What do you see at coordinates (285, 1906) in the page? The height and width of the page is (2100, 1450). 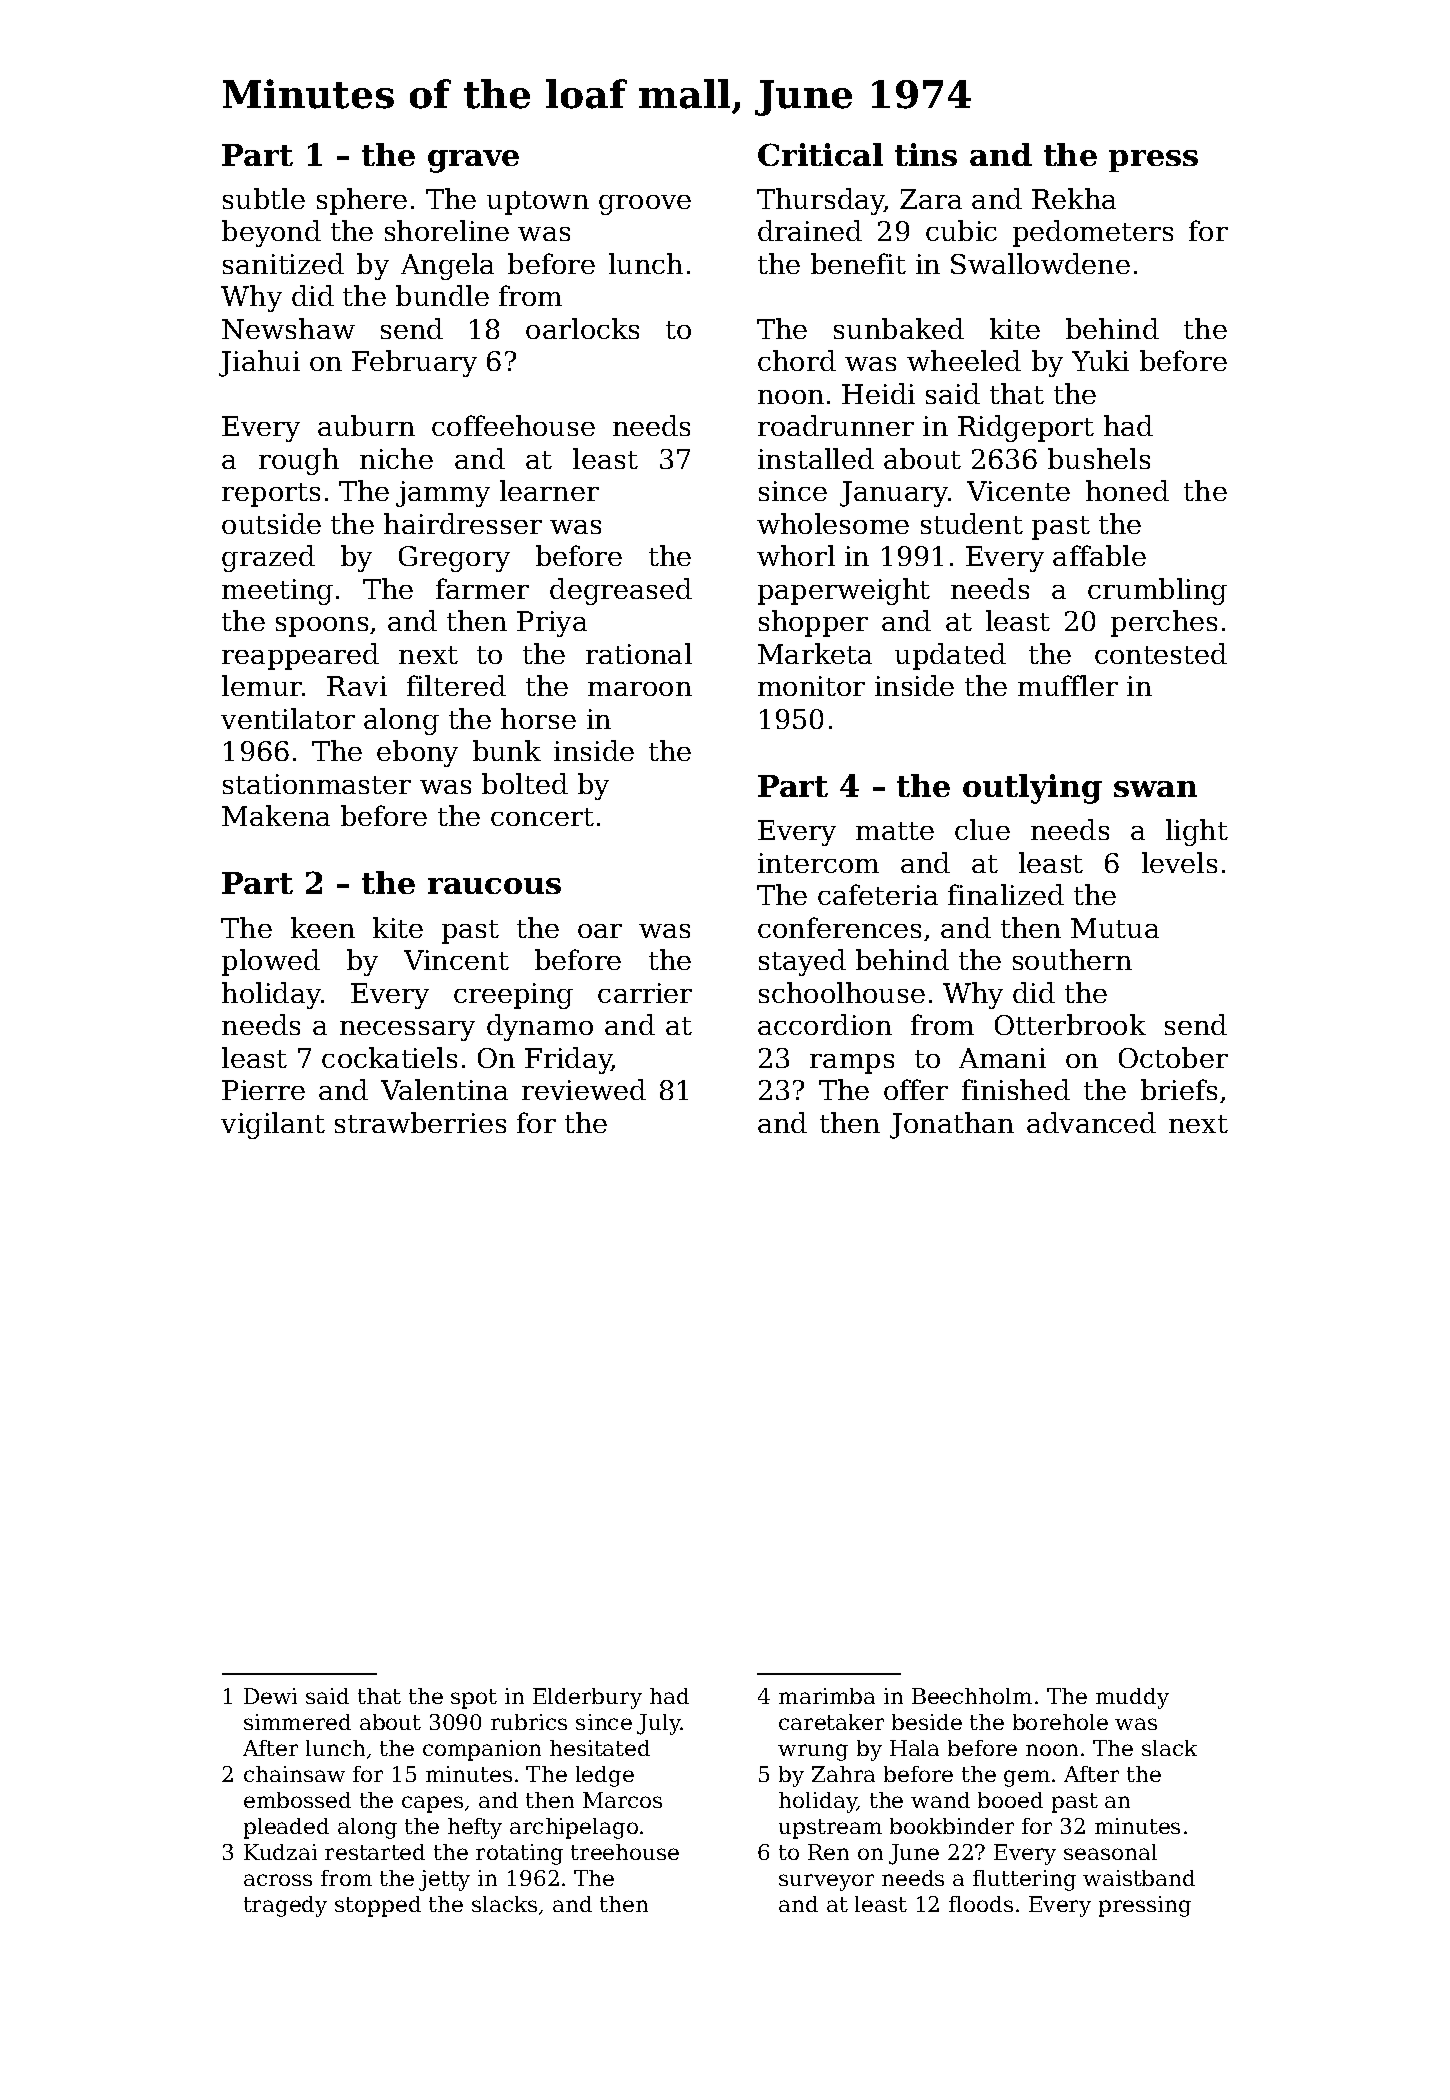 I see `tragedy` at bounding box center [285, 1906].
